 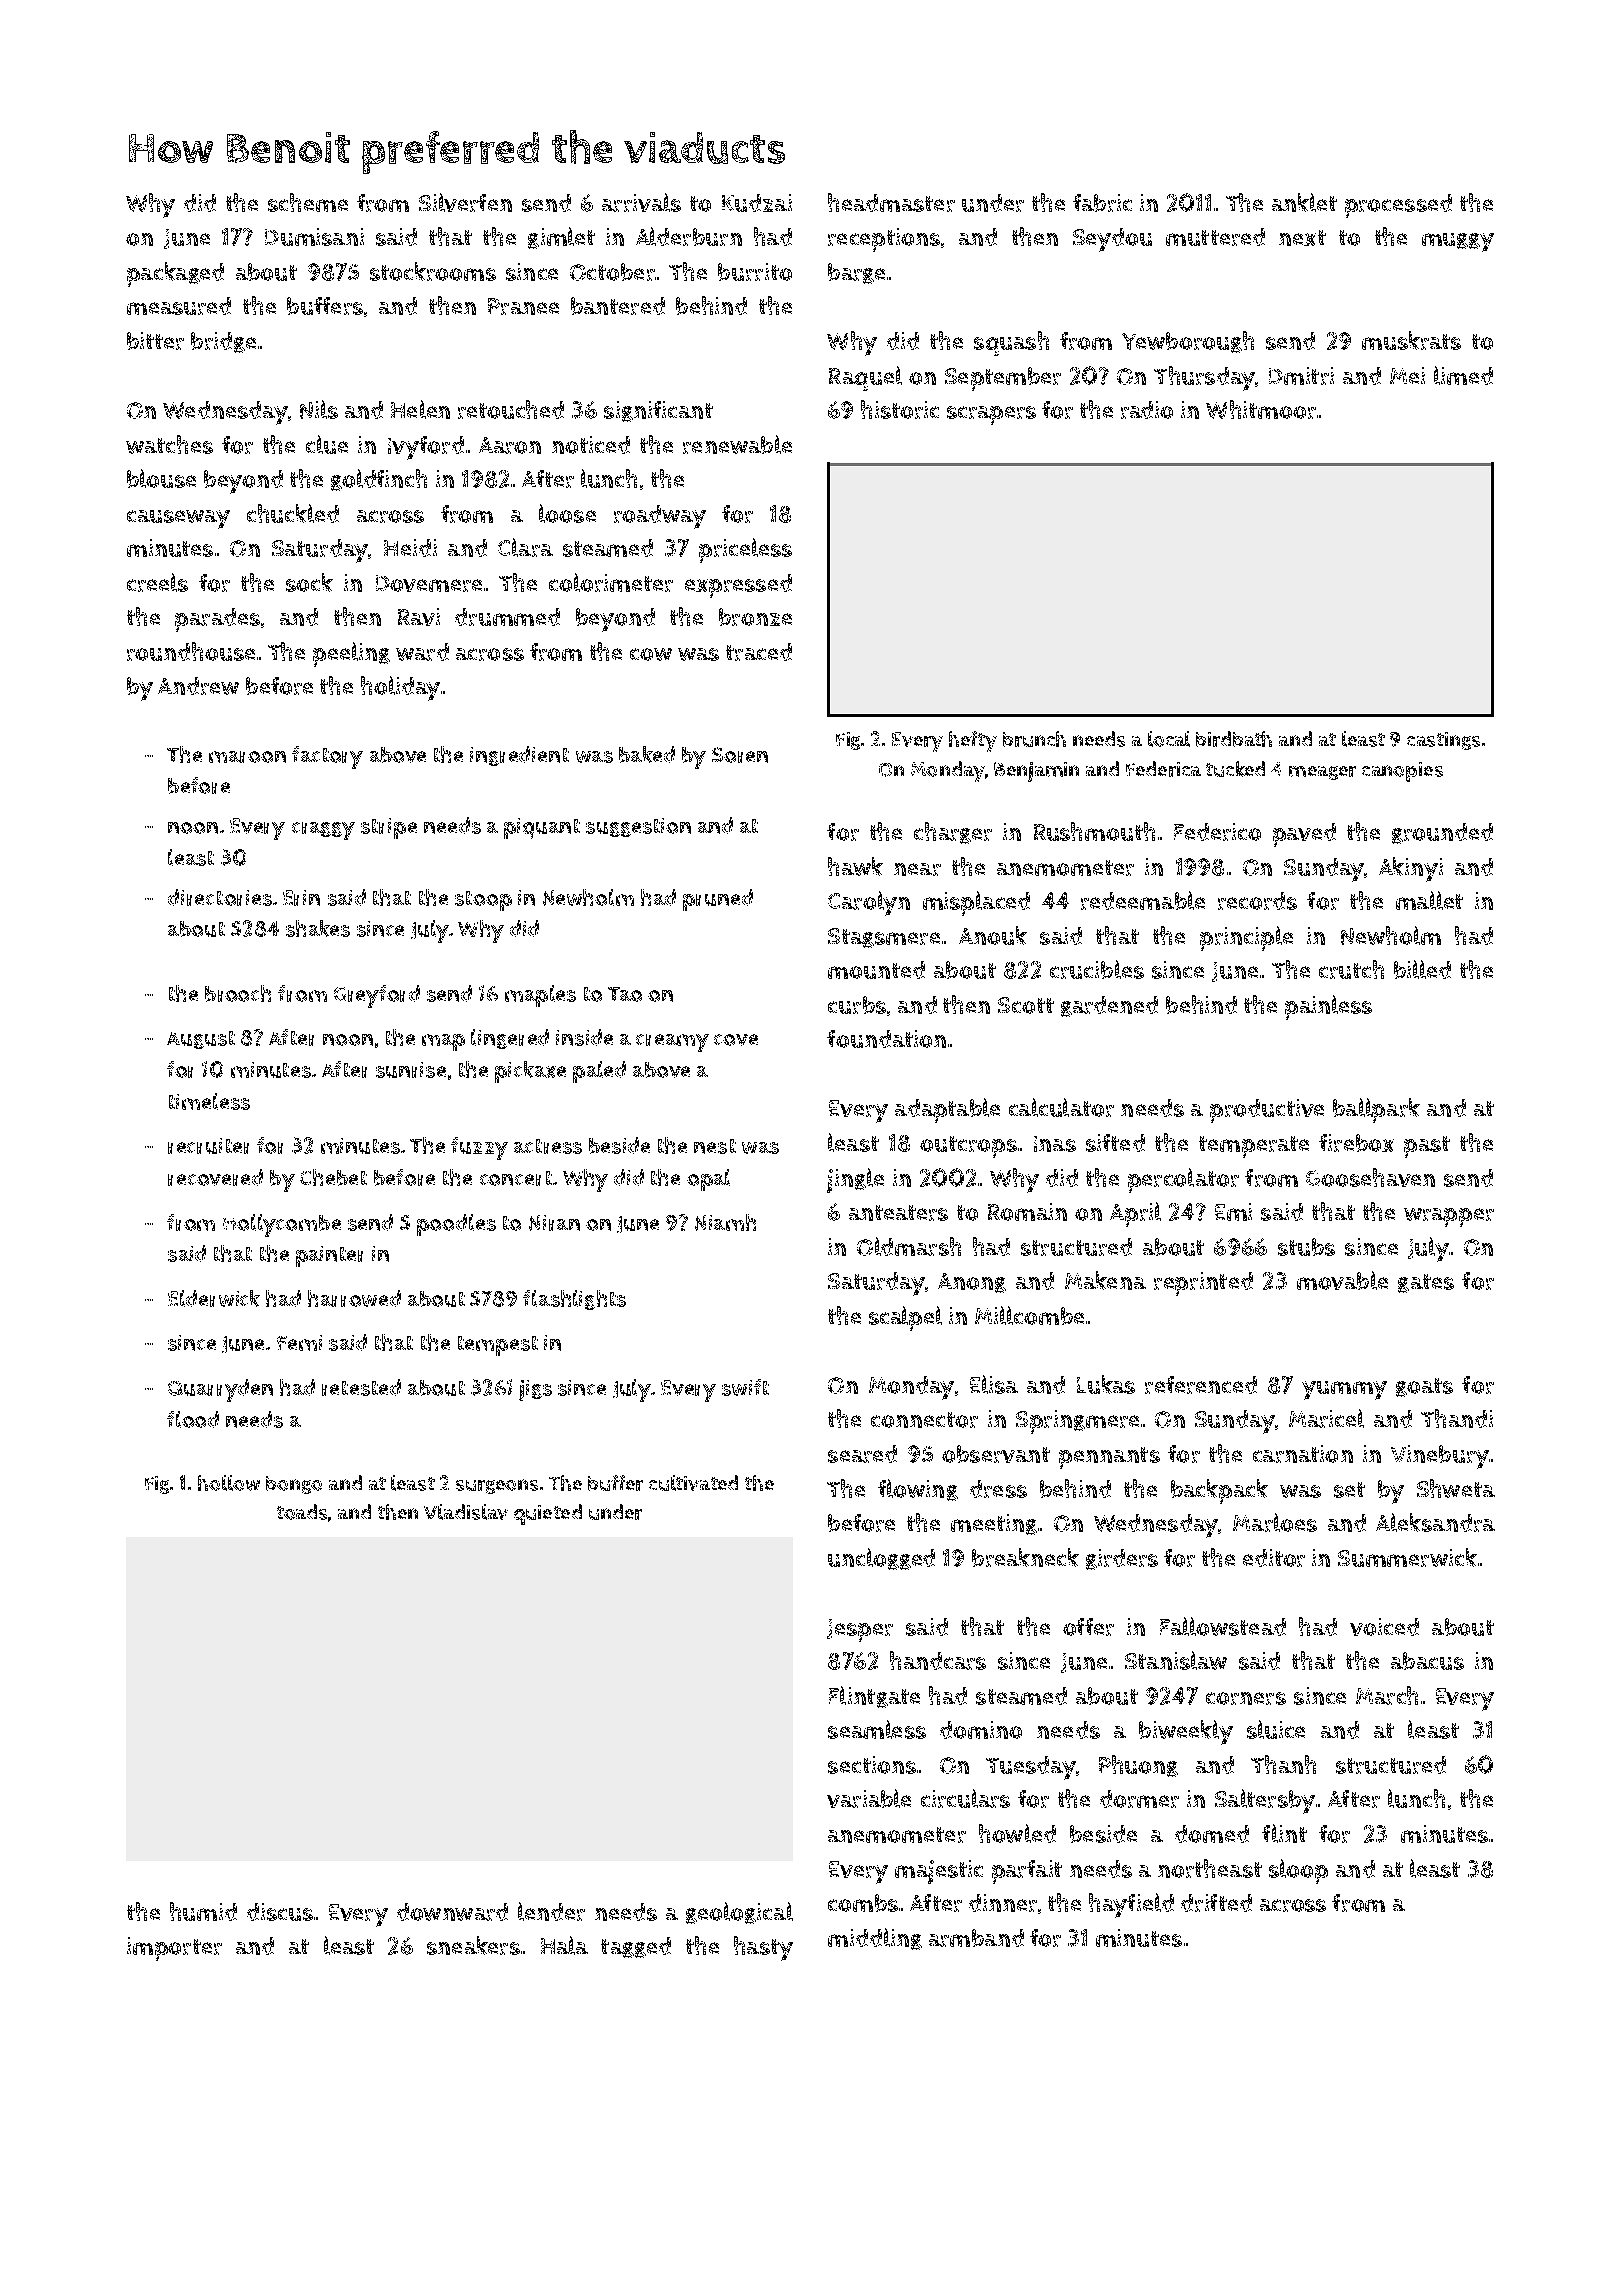 What do you see at coordinates (498, 1346) in the image?
I see `tempest` at bounding box center [498, 1346].
